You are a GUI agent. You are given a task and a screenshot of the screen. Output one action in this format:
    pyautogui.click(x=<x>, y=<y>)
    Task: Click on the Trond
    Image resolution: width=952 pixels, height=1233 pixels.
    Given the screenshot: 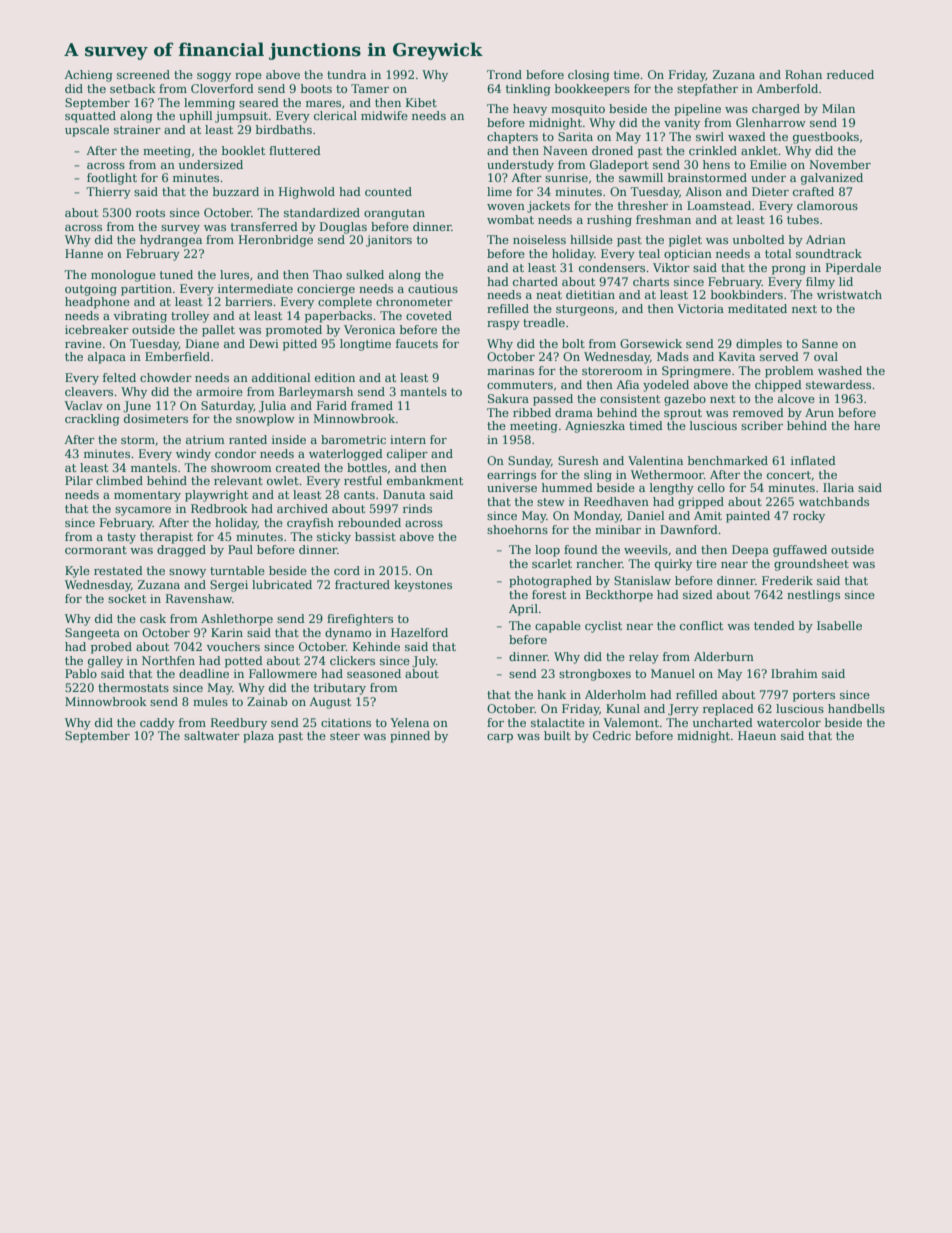 What is the action you would take?
    pyautogui.click(x=504, y=74)
